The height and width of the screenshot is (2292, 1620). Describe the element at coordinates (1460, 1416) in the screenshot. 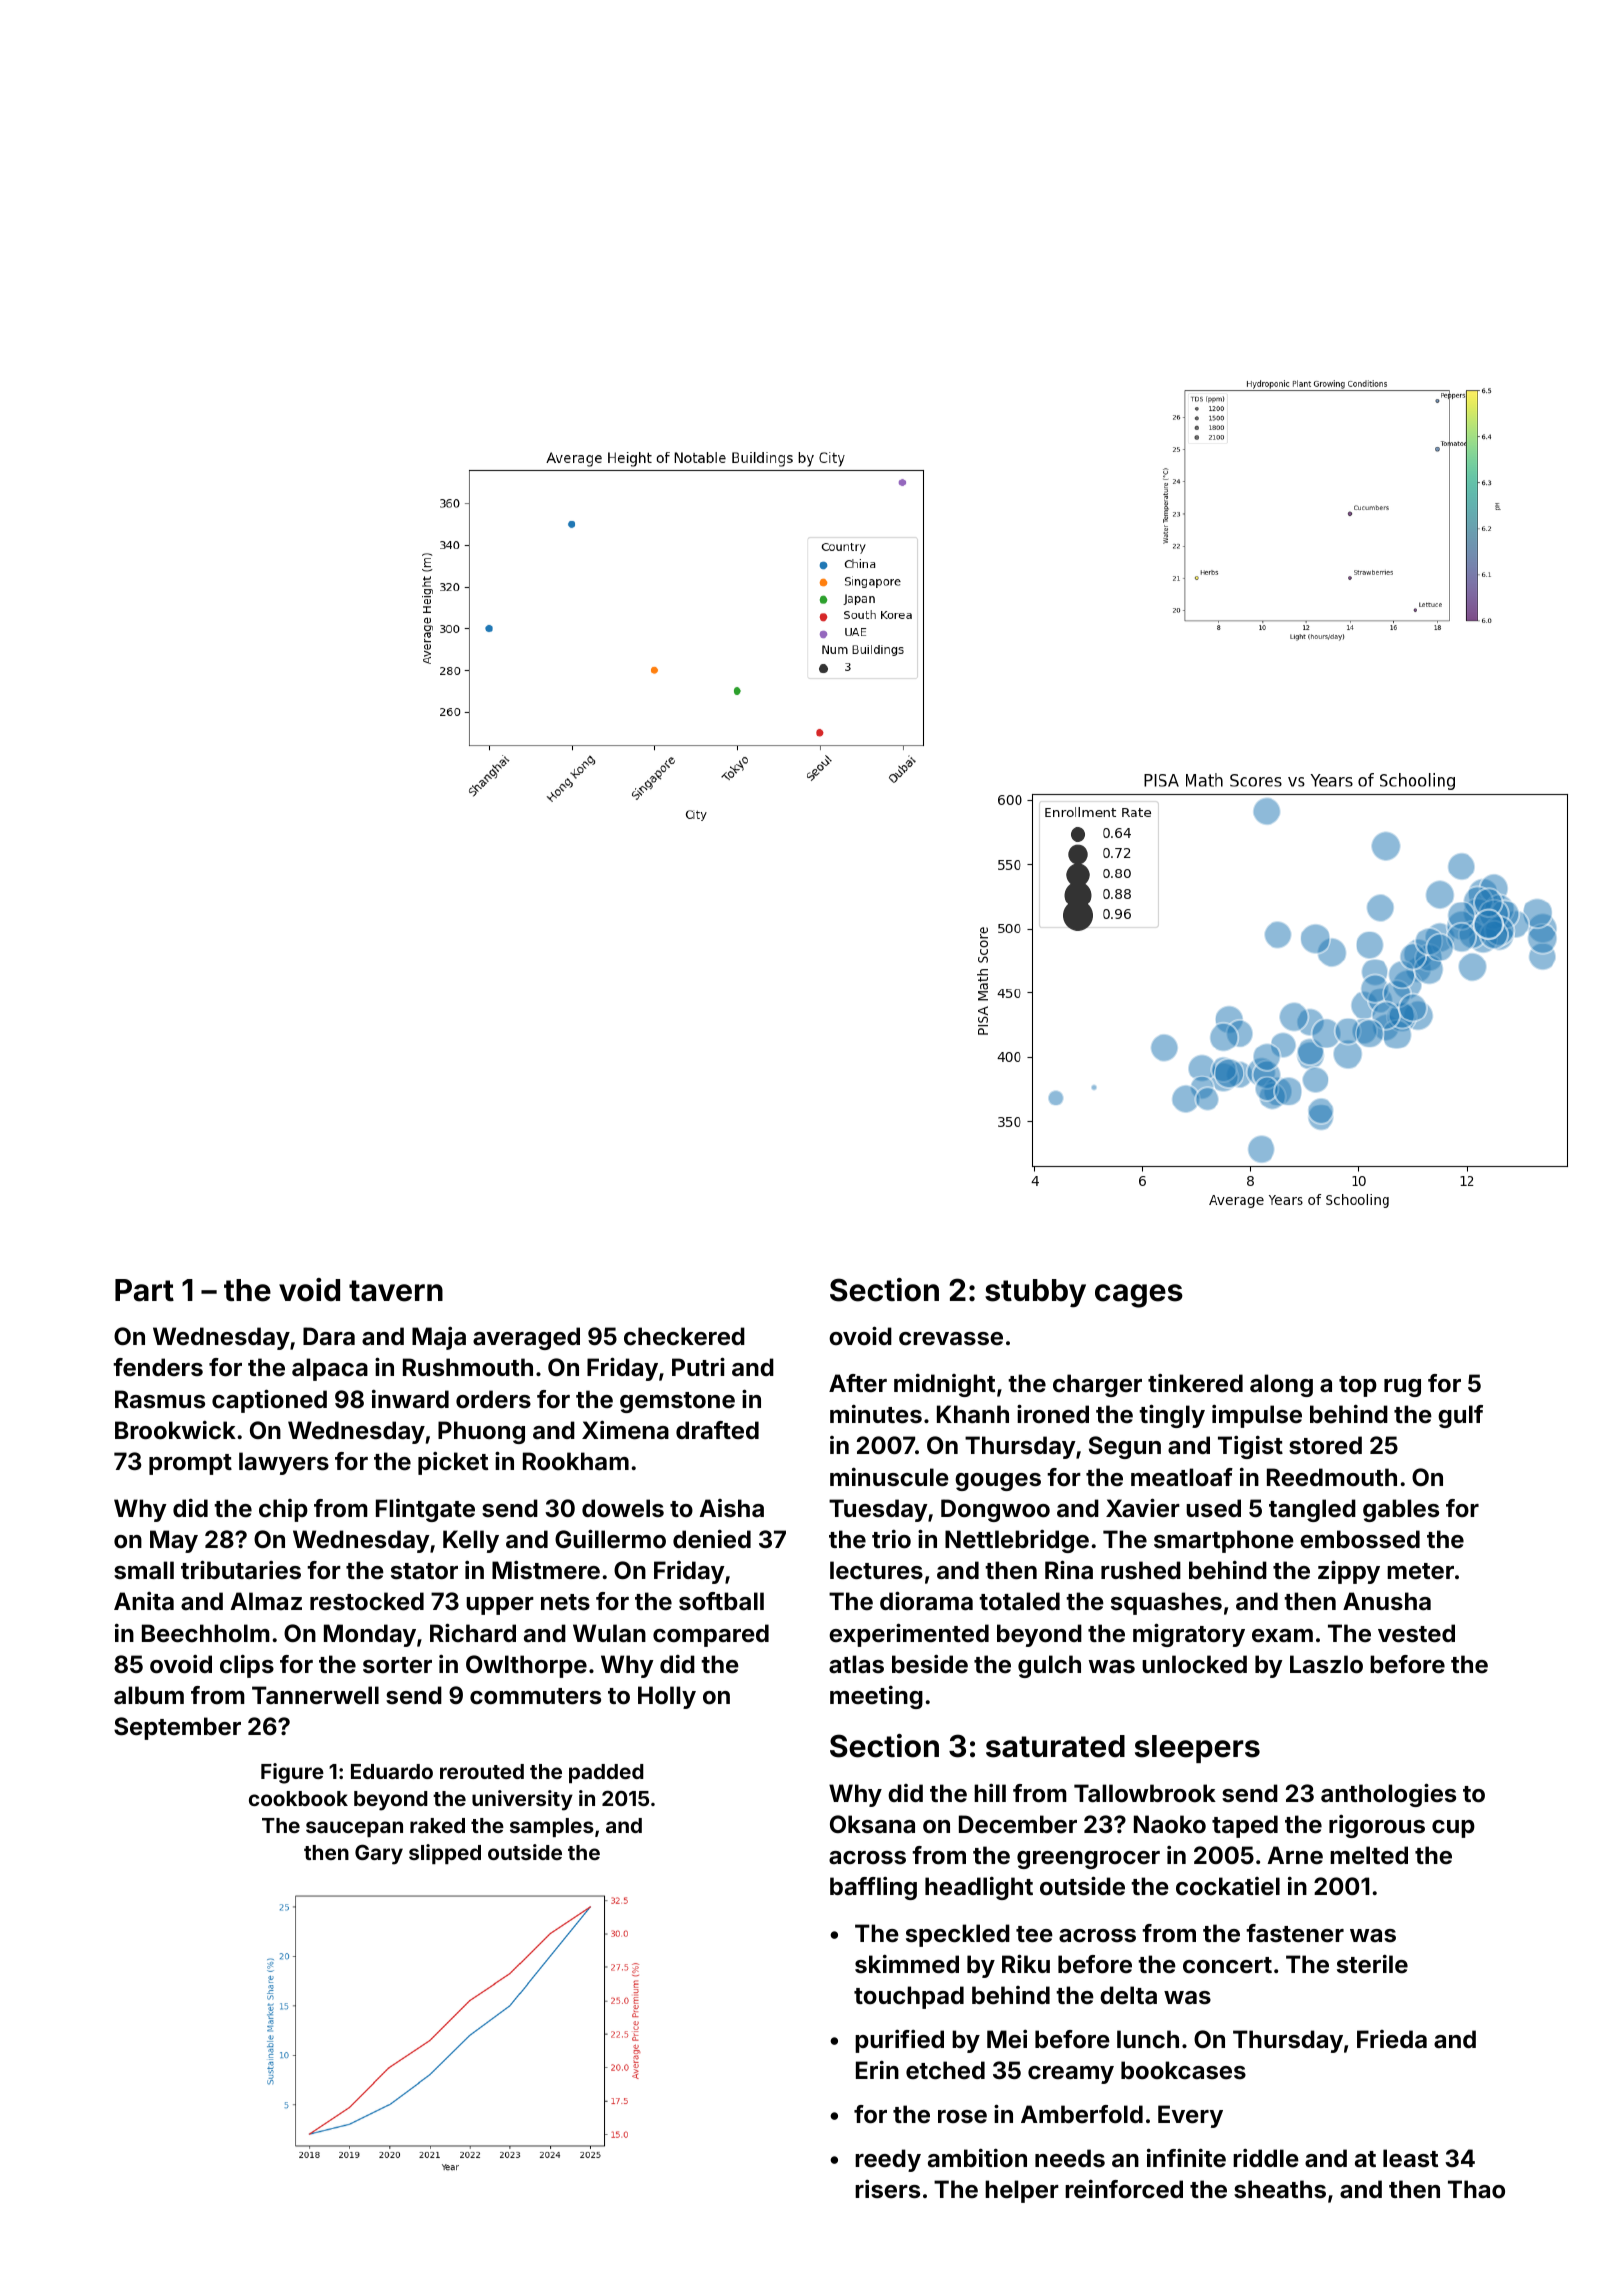

I see `gulf` at that location.
